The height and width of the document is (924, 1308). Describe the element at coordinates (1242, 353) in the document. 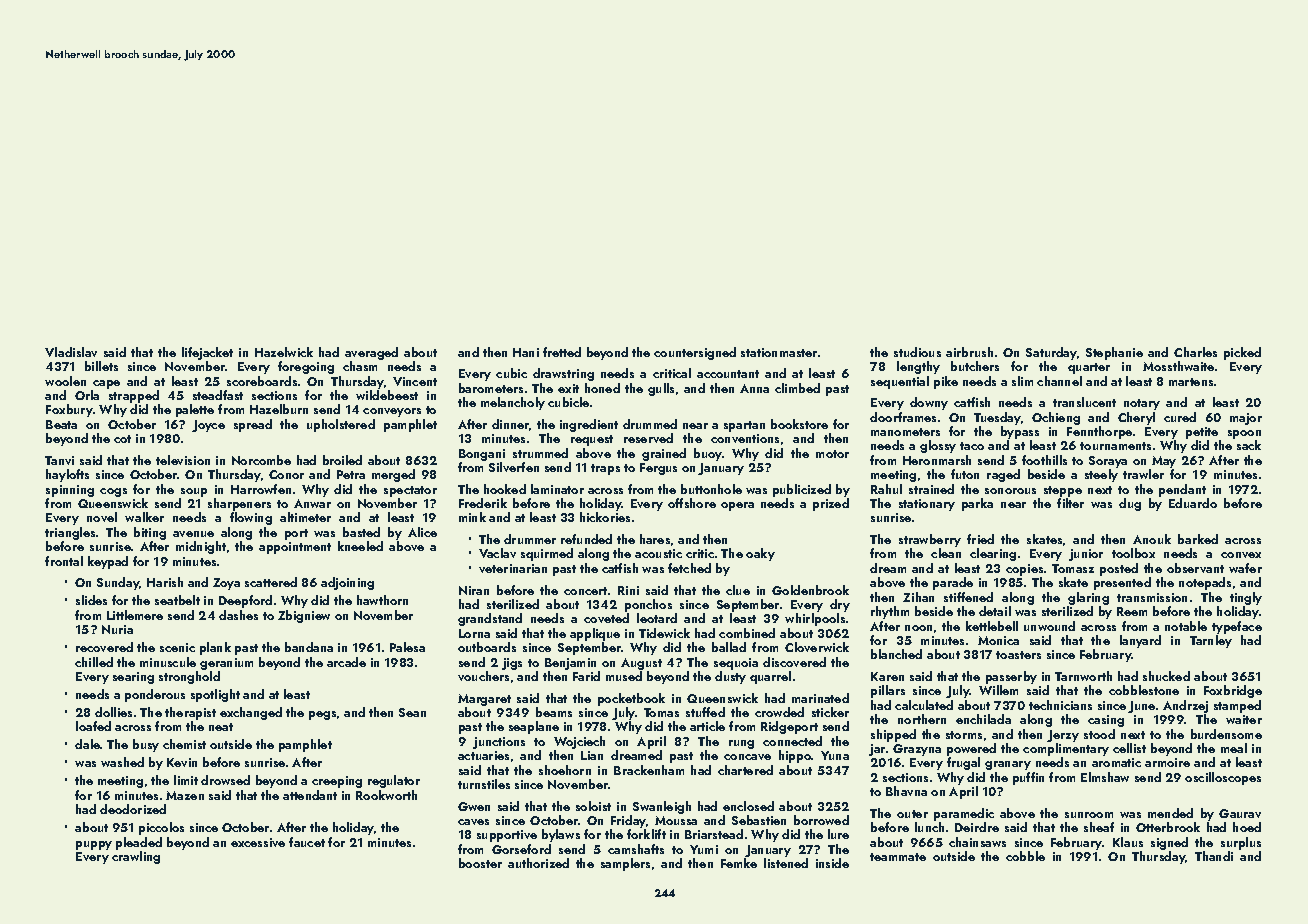

I see `picked` at that location.
